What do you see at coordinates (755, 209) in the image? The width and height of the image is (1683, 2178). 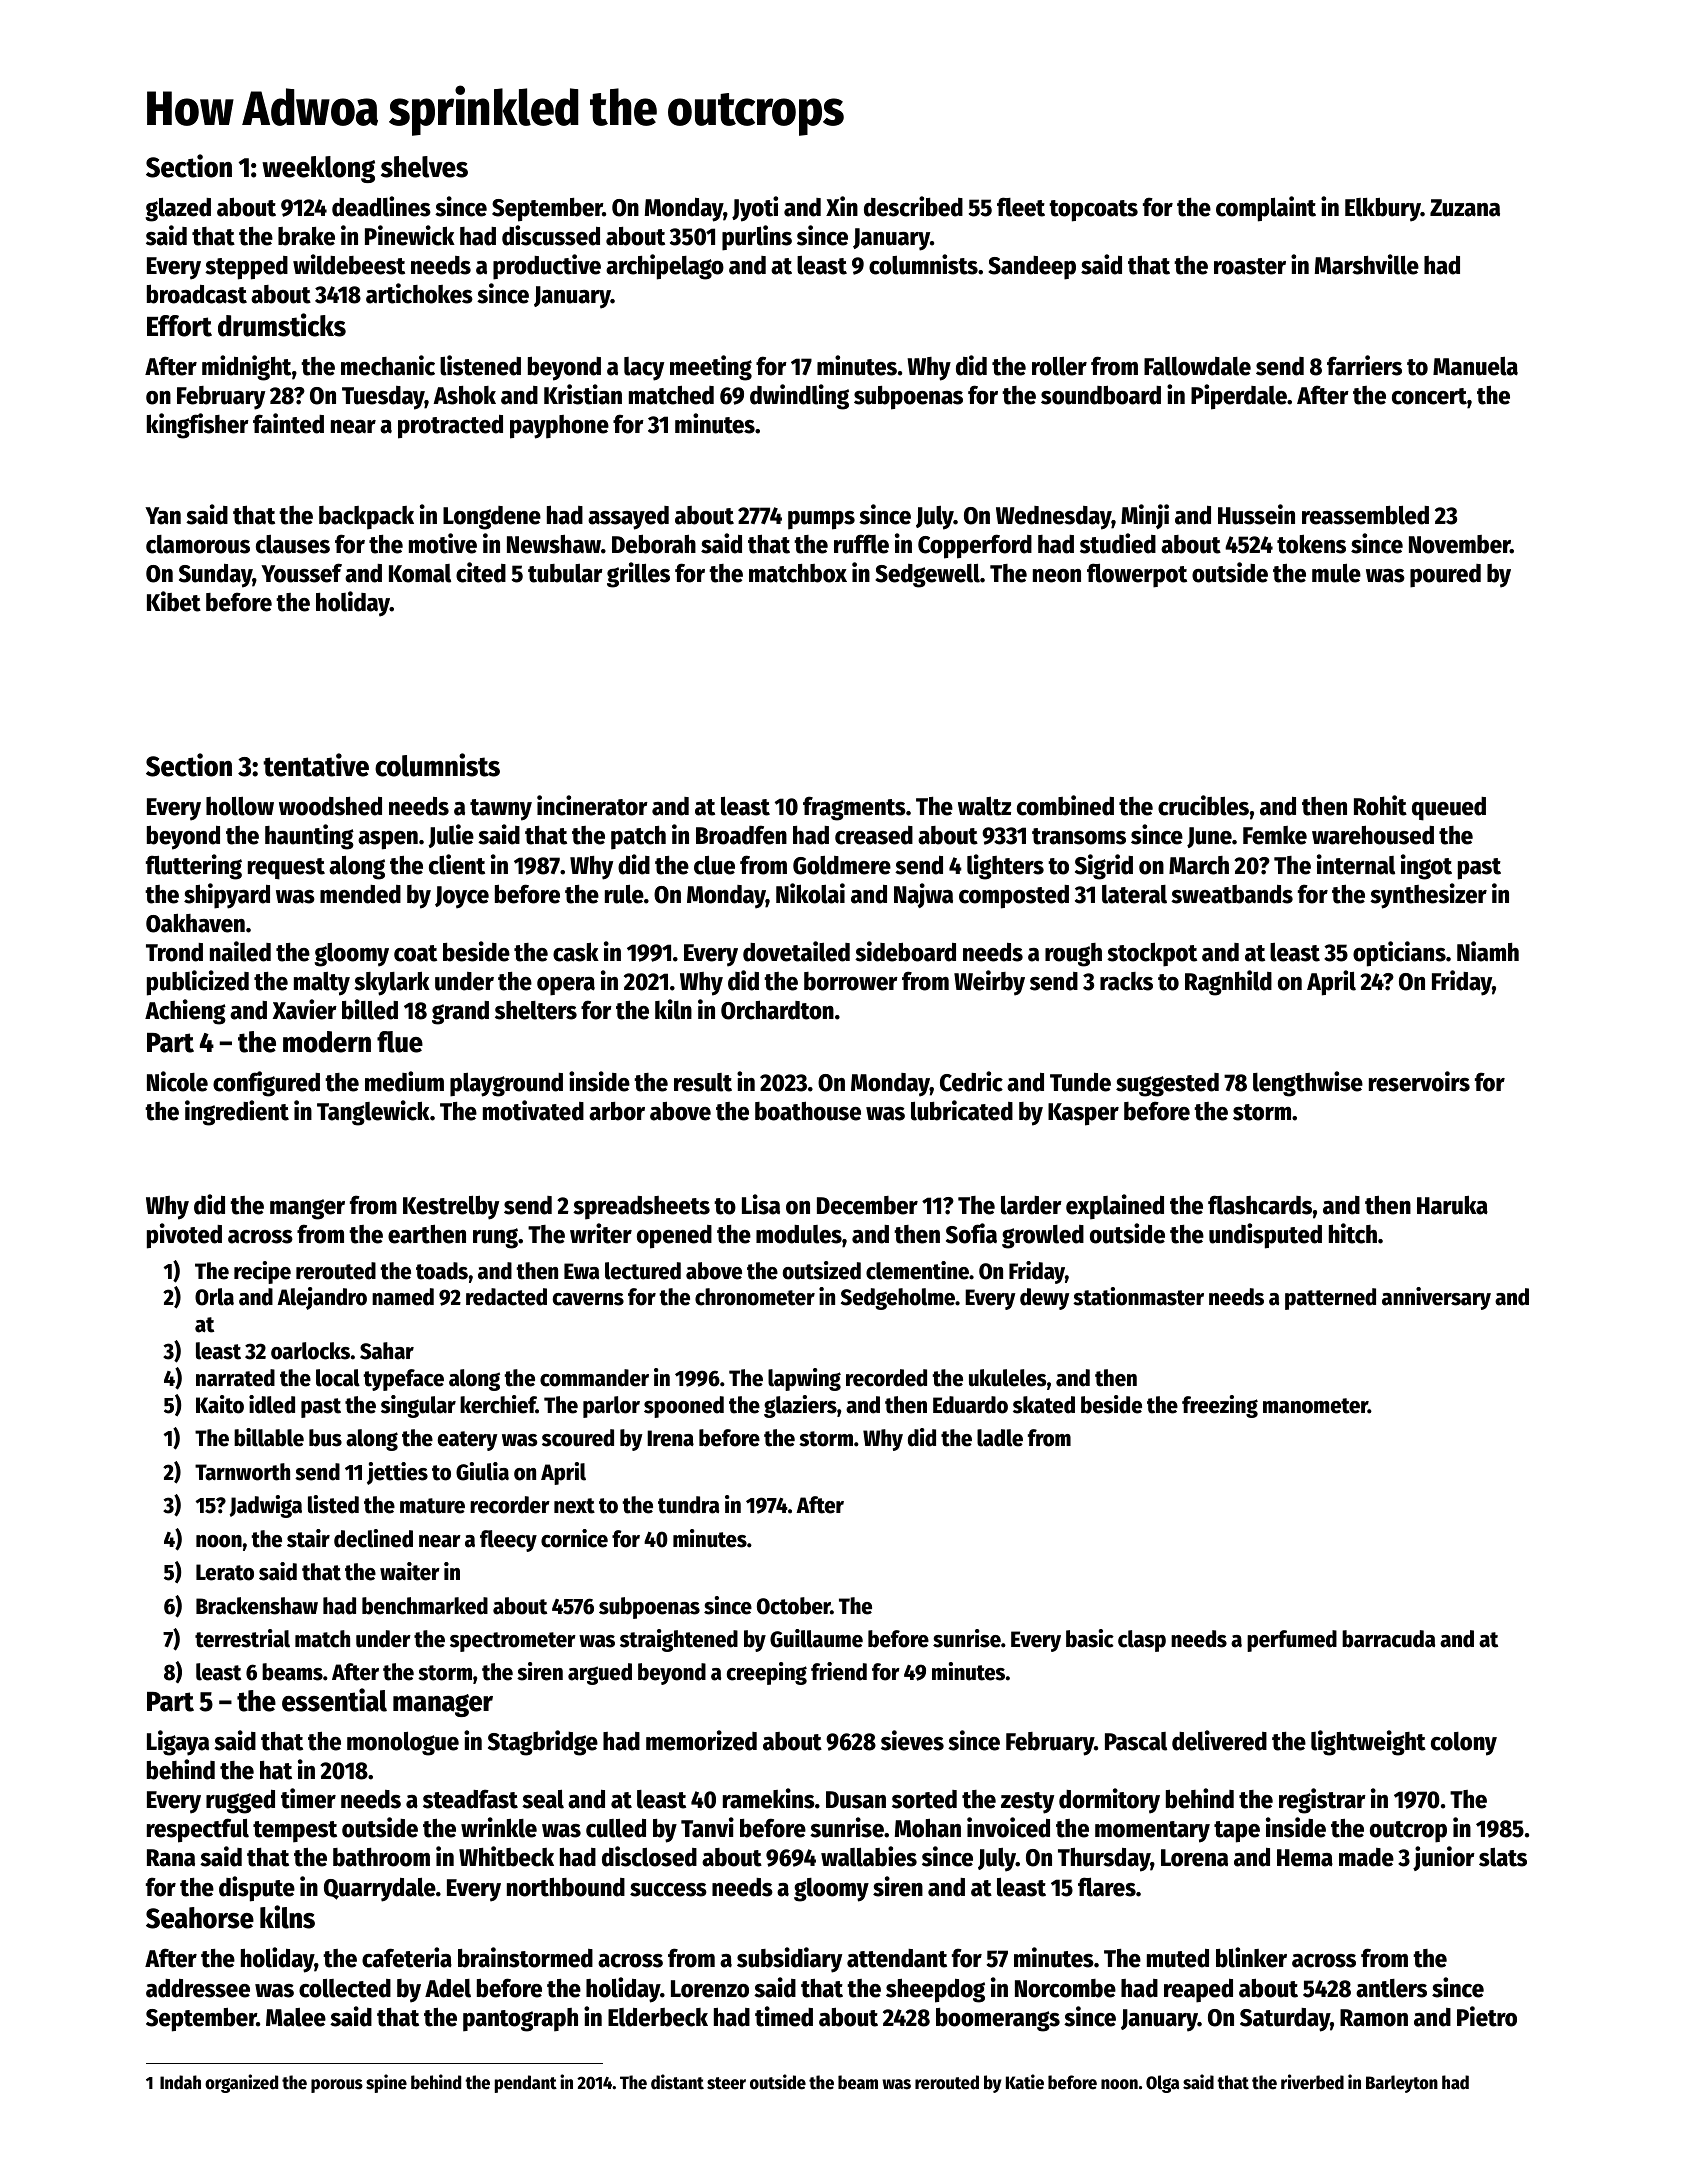 I see `Jyoti` at bounding box center [755, 209].
